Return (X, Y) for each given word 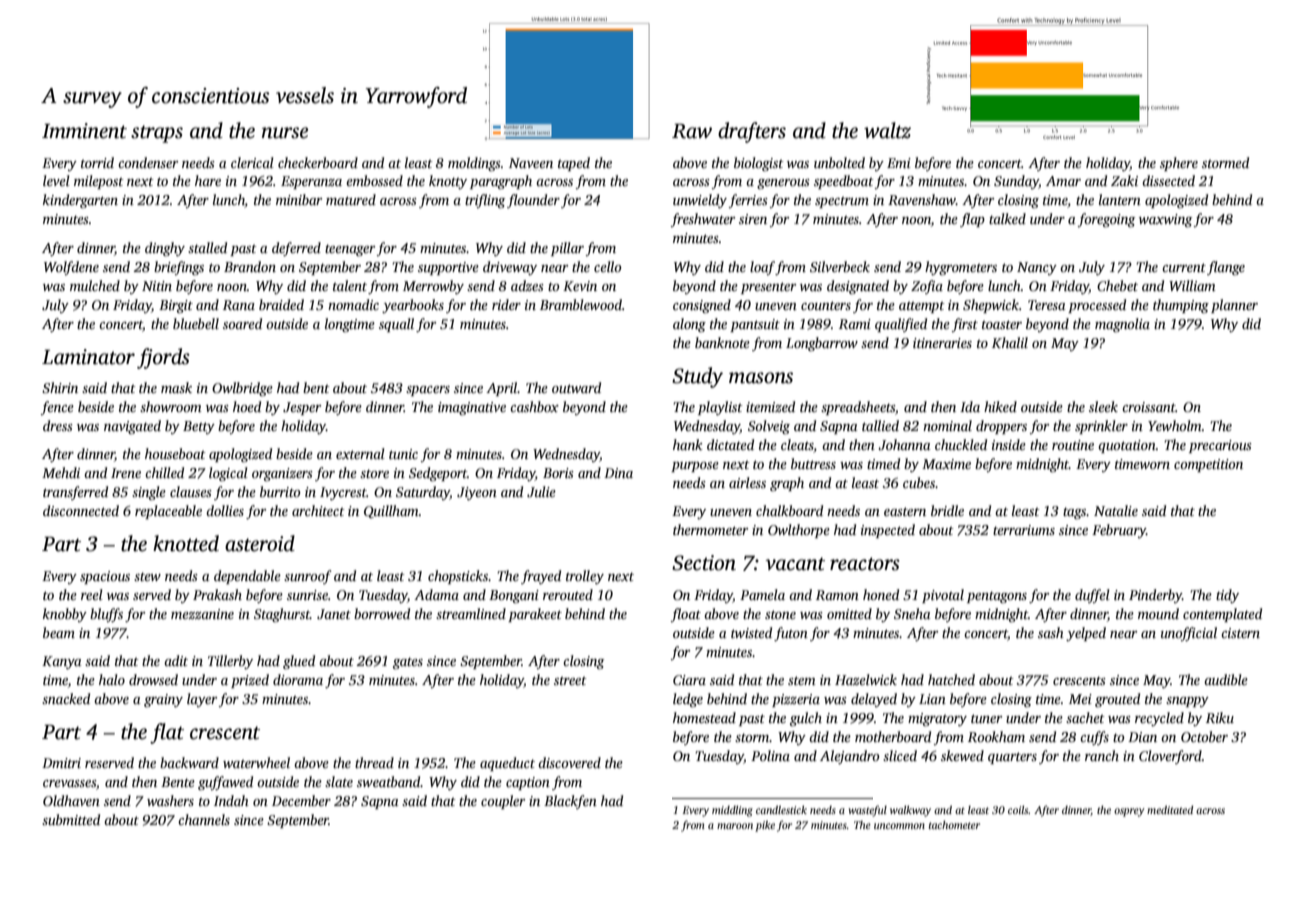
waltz (887, 130)
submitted (71, 819)
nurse (285, 133)
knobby (65, 615)
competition (1208, 465)
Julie (541, 491)
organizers (282, 474)
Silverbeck (840, 266)
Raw (692, 131)
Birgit (176, 306)
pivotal (943, 596)
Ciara (689, 680)
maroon (735, 826)
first (965, 325)
